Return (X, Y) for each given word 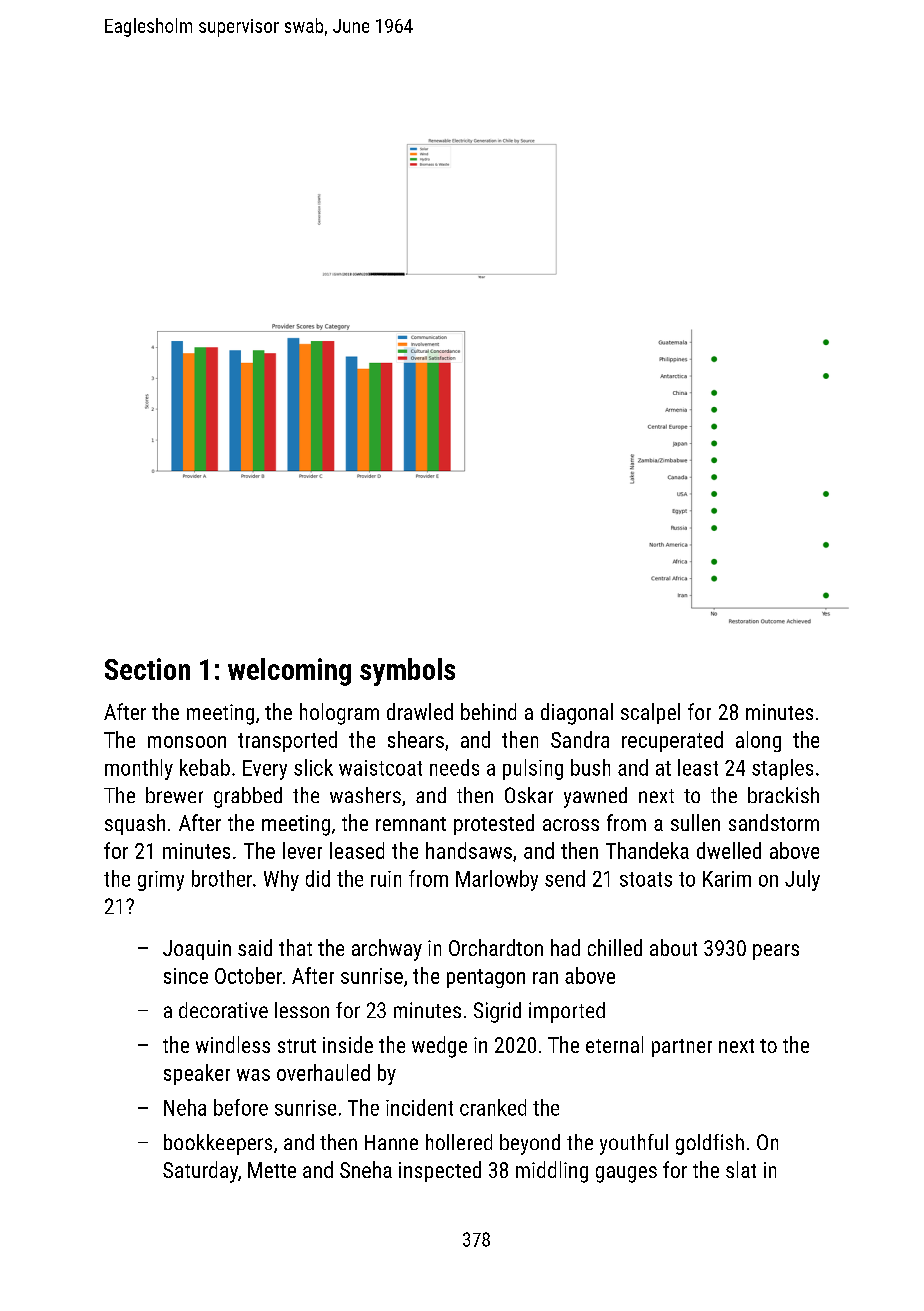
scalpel (650, 713)
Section (147, 669)
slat (741, 1169)
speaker (197, 1074)
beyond (530, 1144)
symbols (407, 672)
